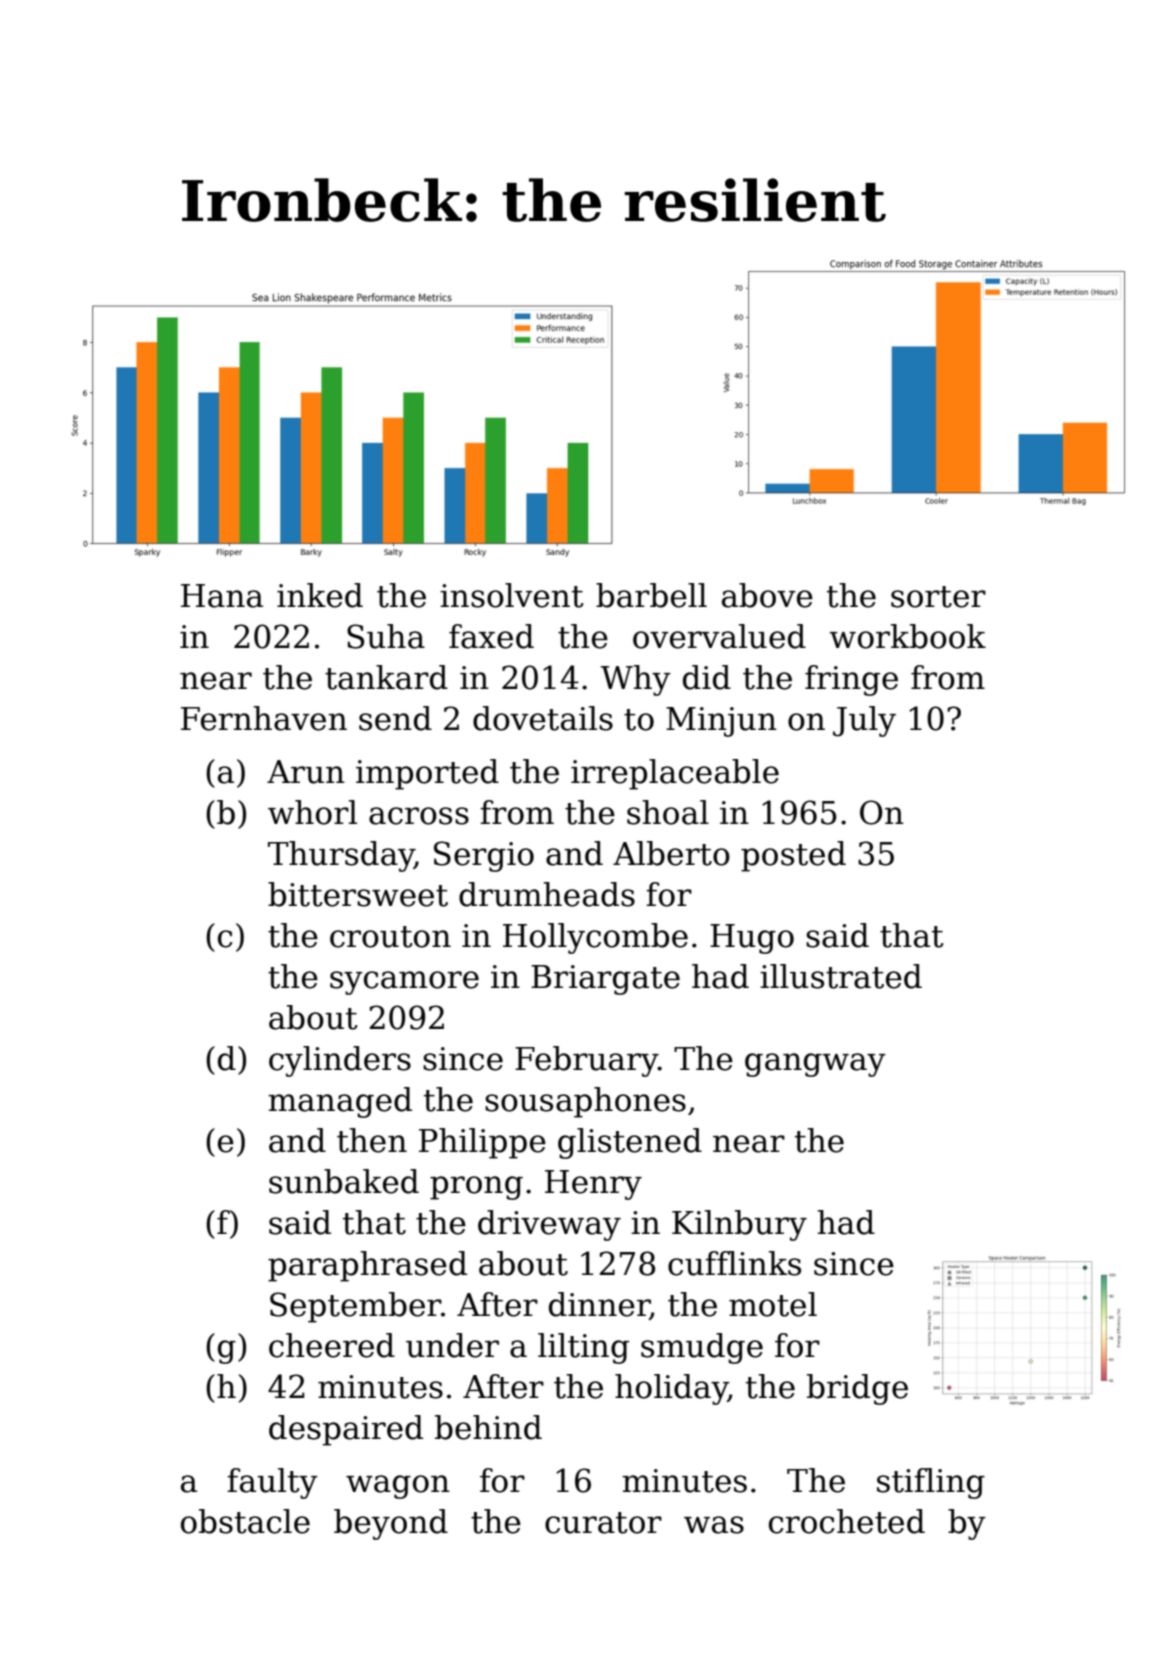 Image resolution: width=1165 pixels, height=1654 pixels. I want to click on fringe, so click(851, 680).
